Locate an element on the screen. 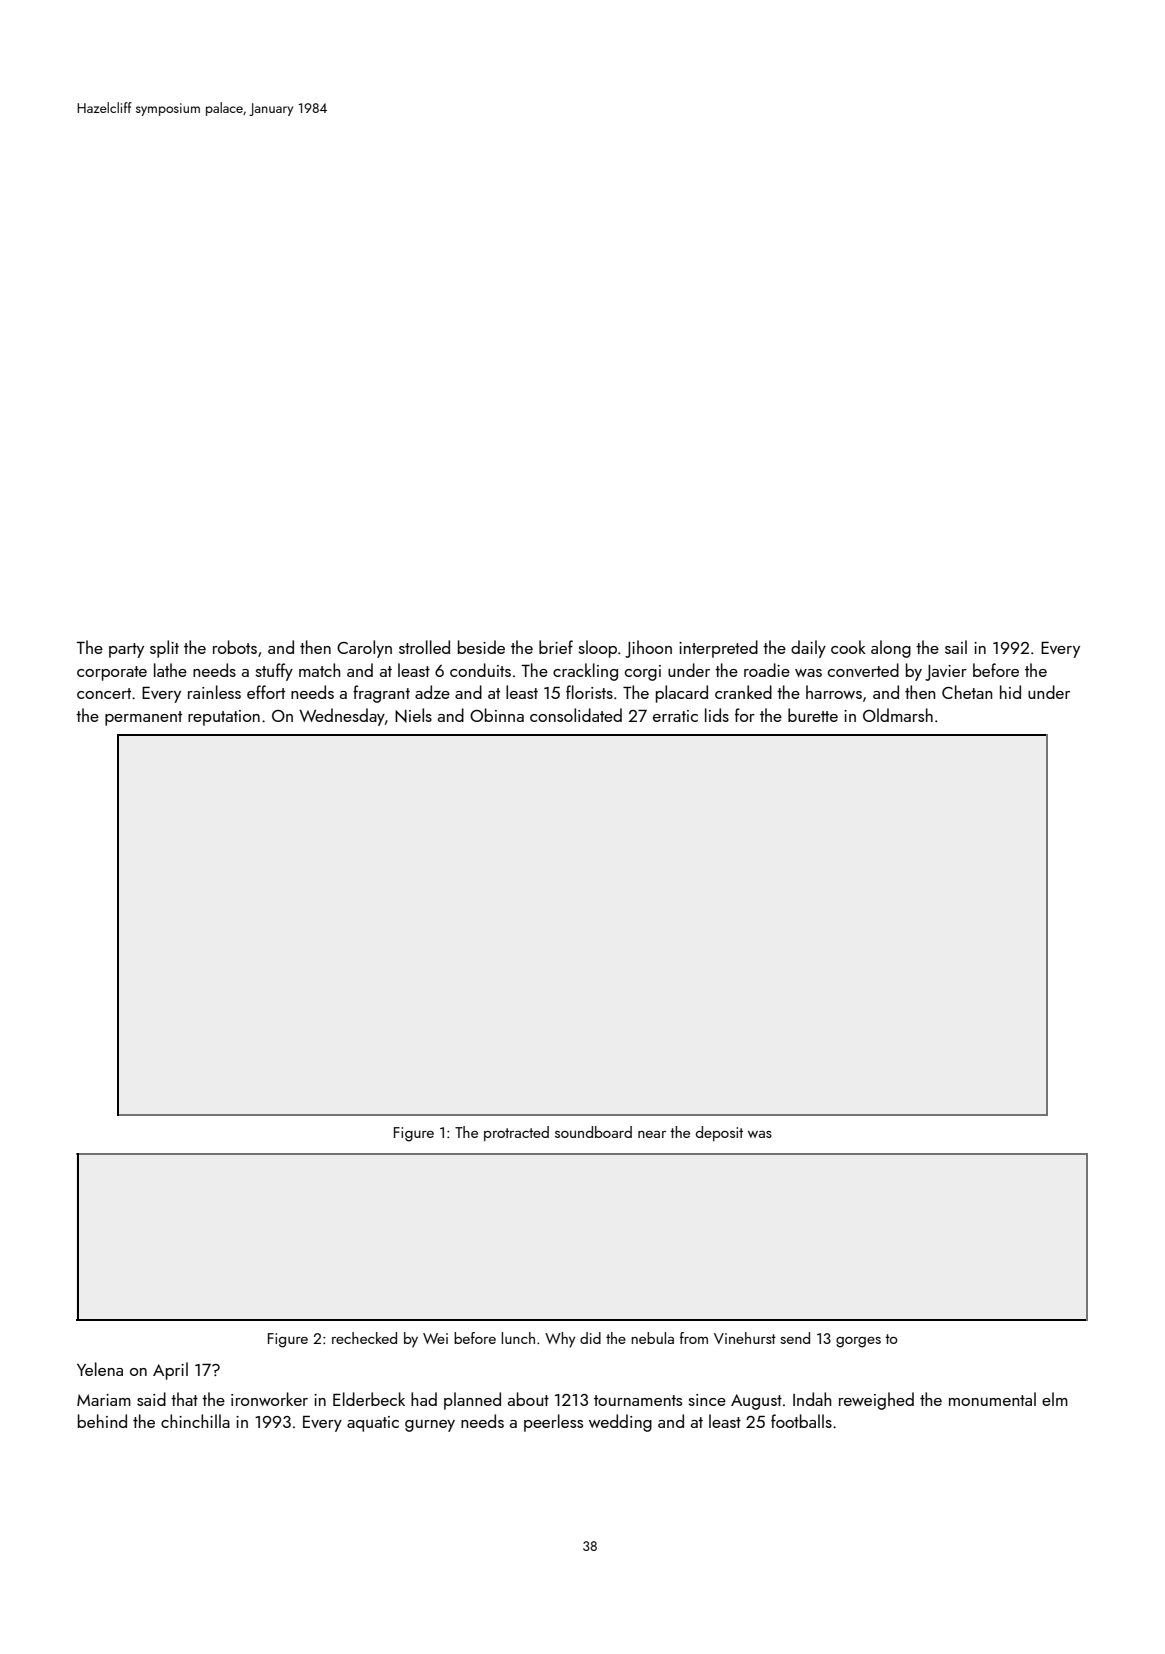 The image size is (1165, 1654). near is located at coordinates (652, 1134).
